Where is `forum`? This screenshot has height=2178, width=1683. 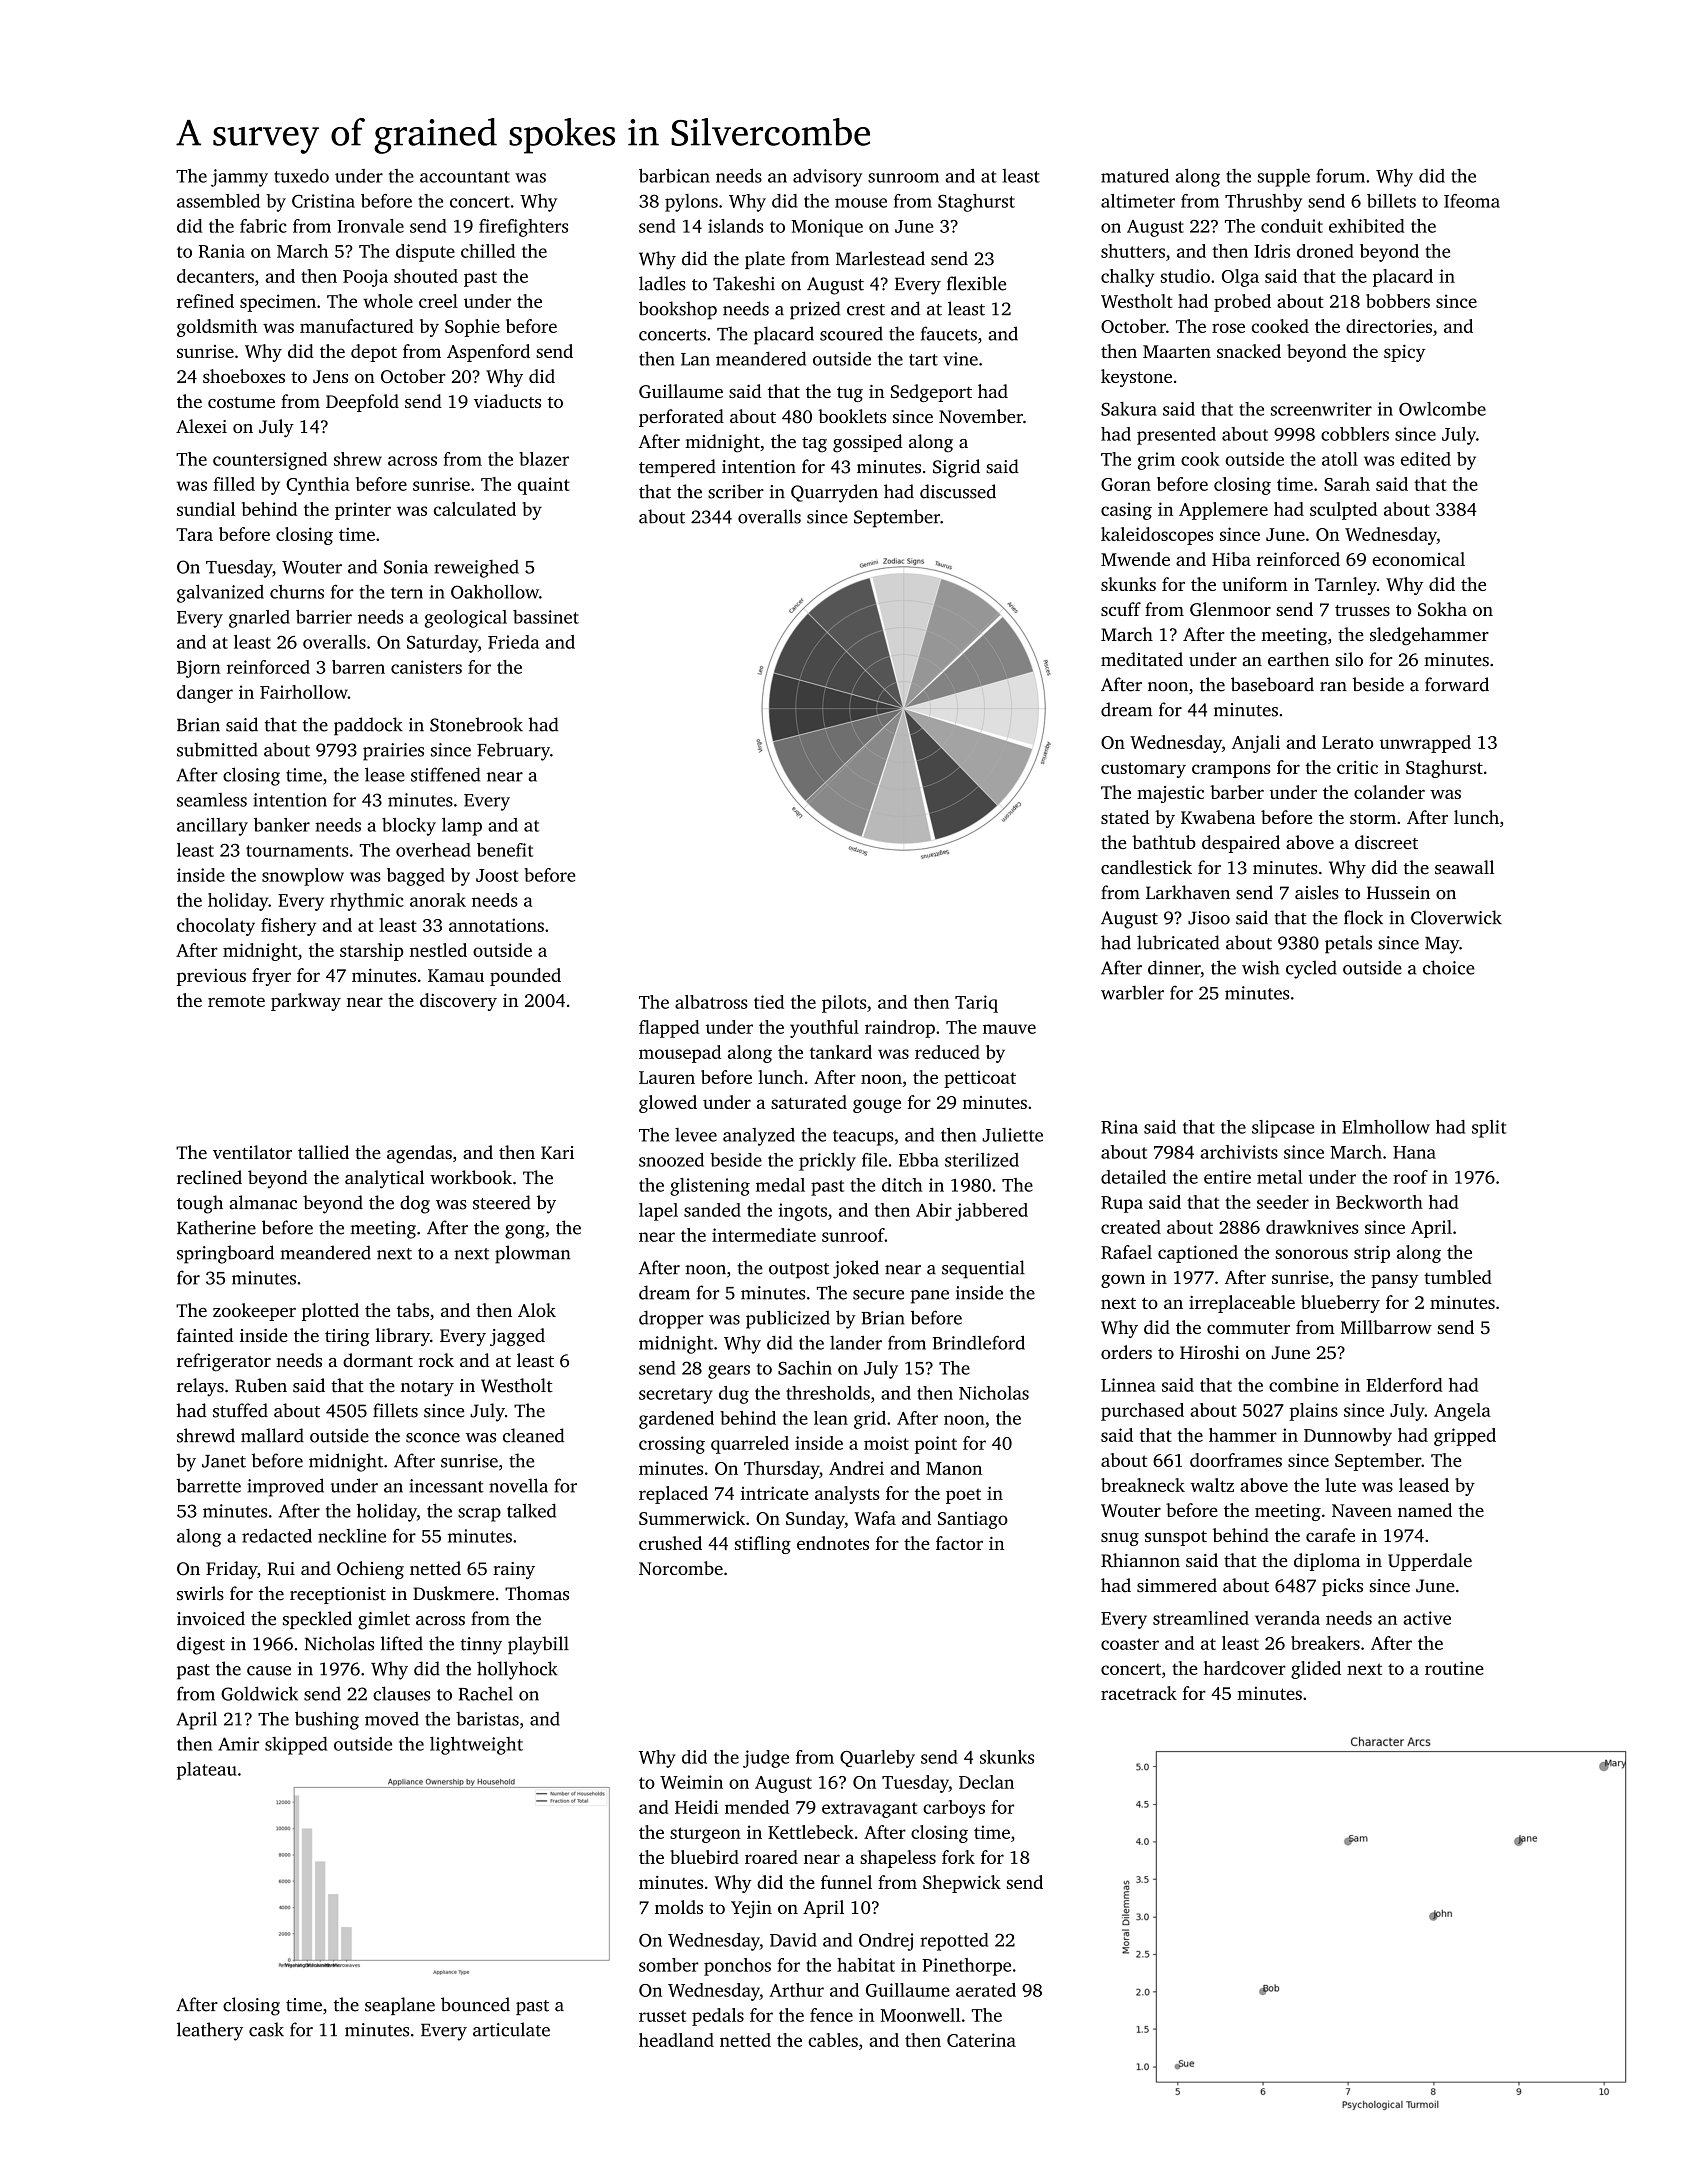
forum is located at coordinates (1340, 176).
